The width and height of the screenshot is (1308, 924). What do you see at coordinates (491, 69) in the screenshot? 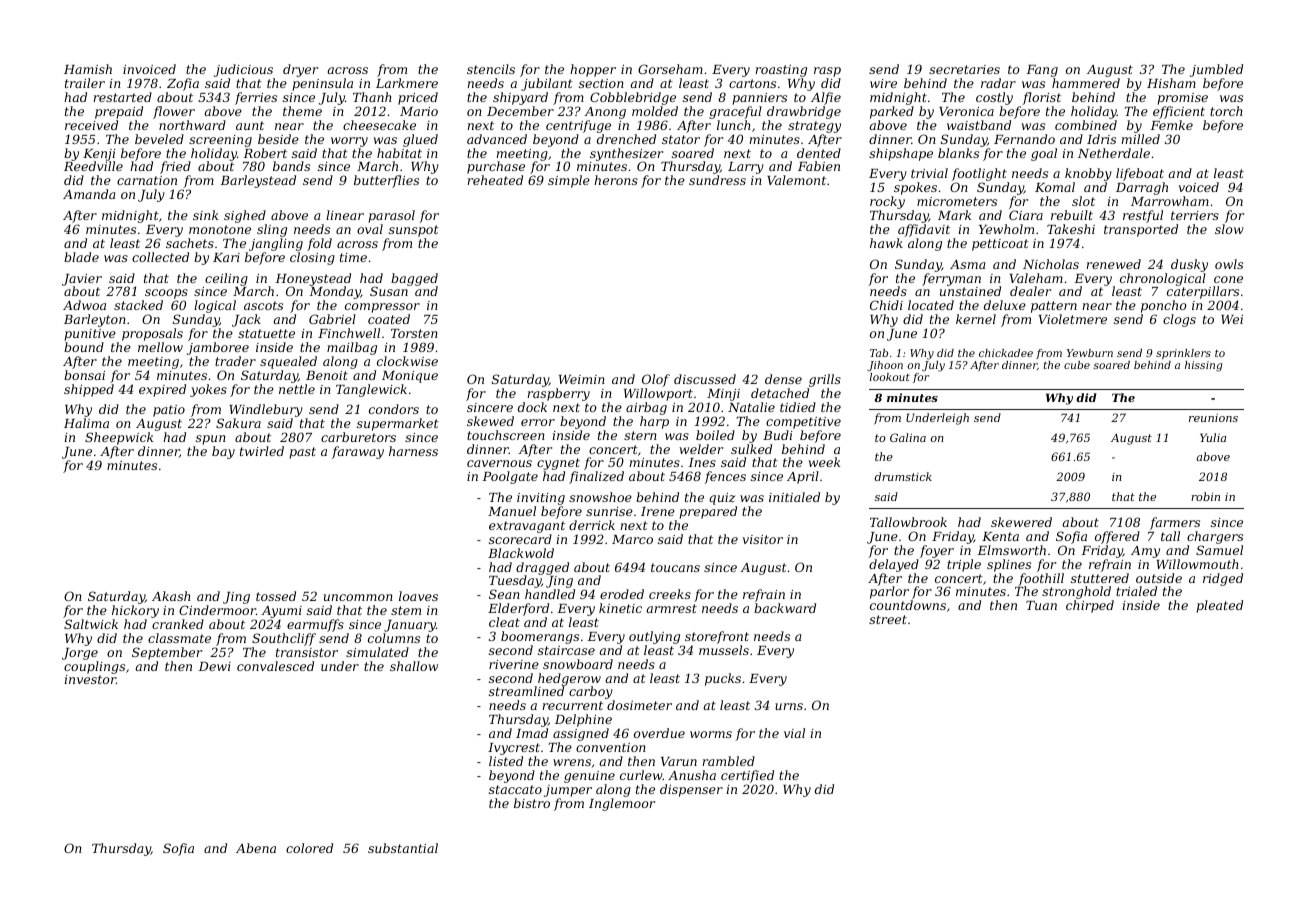
I see `stencils` at bounding box center [491, 69].
